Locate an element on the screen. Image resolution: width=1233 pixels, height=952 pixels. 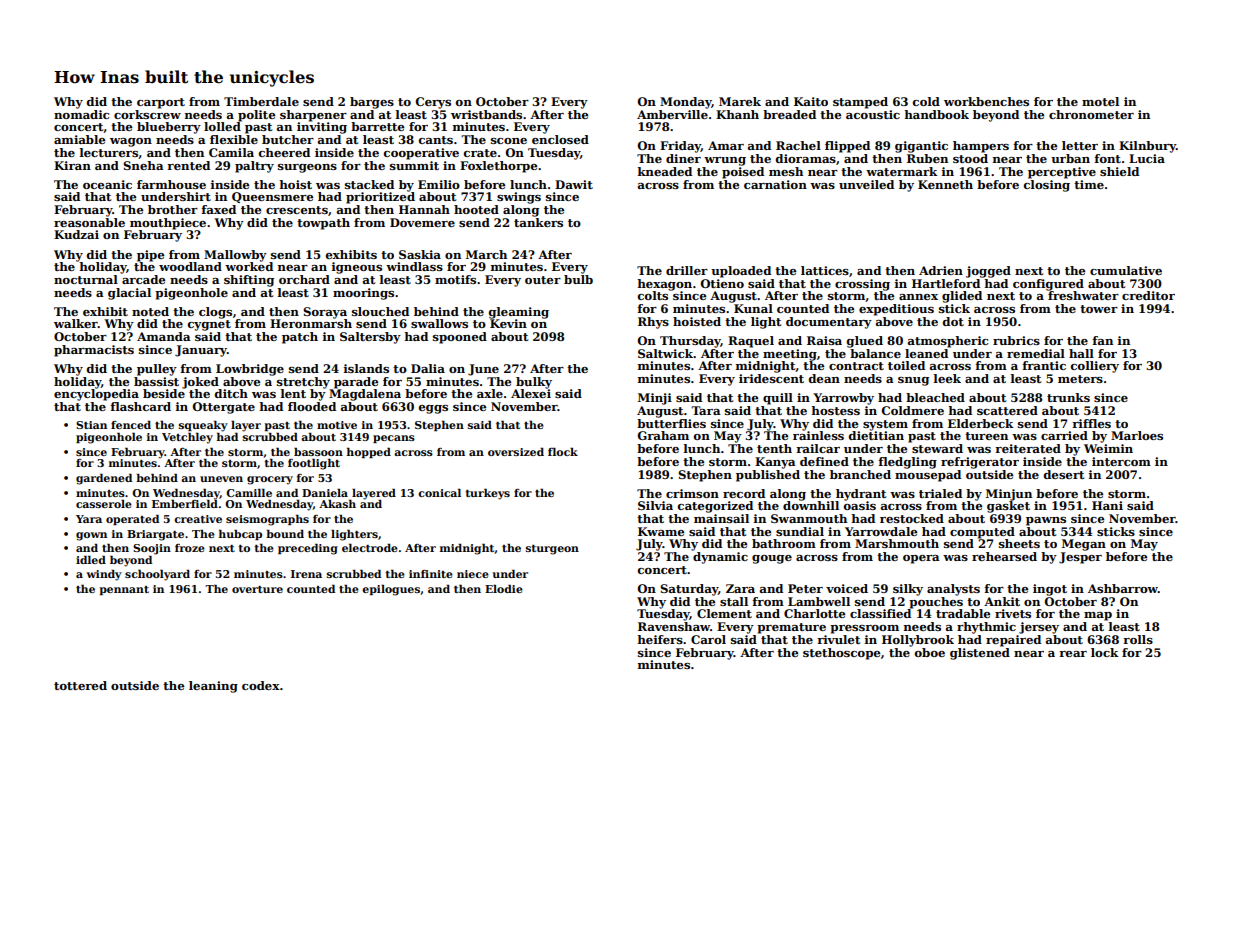
Ruben is located at coordinates (927, 158).
